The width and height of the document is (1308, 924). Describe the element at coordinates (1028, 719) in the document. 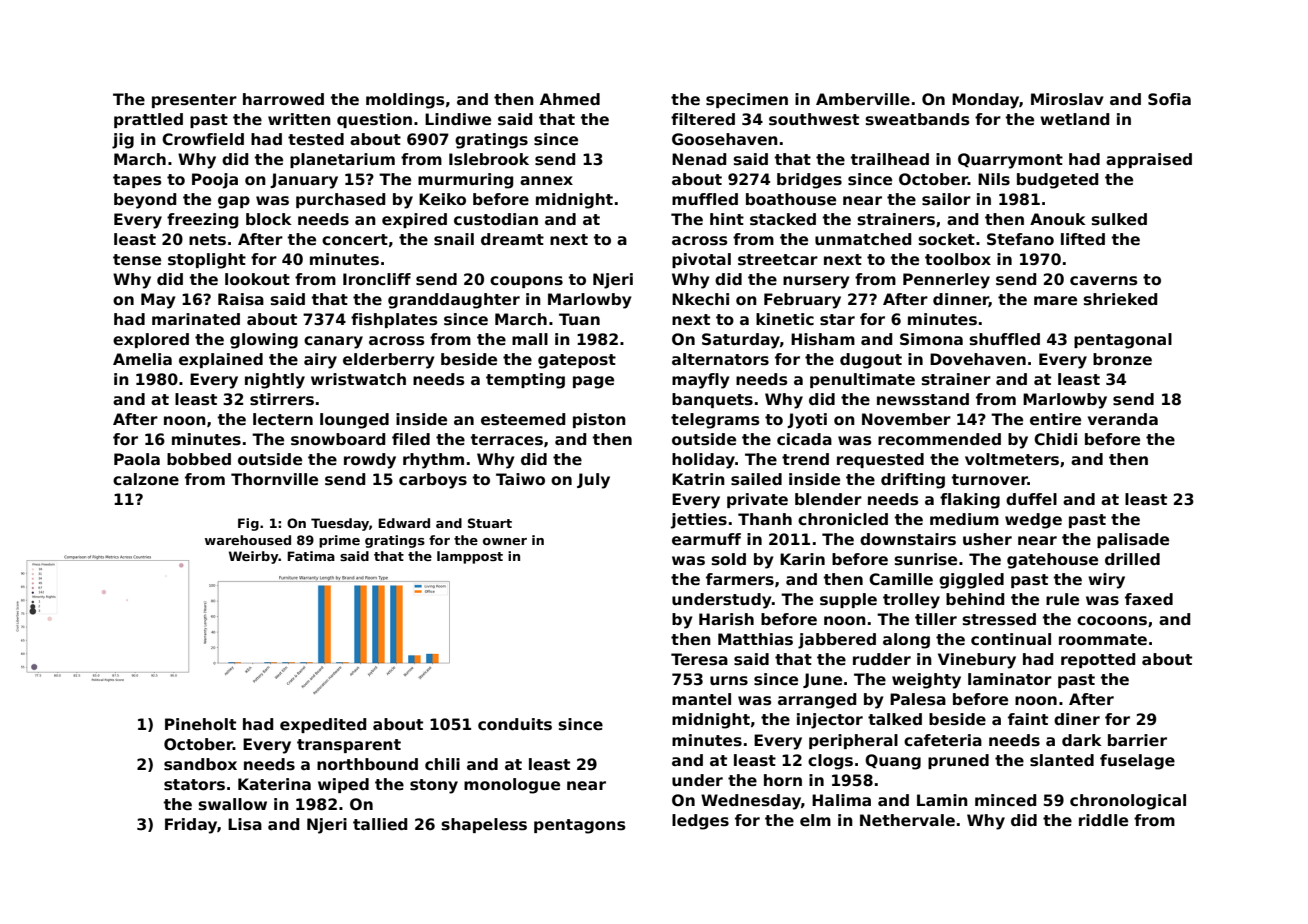

I see `faint` at that location.
